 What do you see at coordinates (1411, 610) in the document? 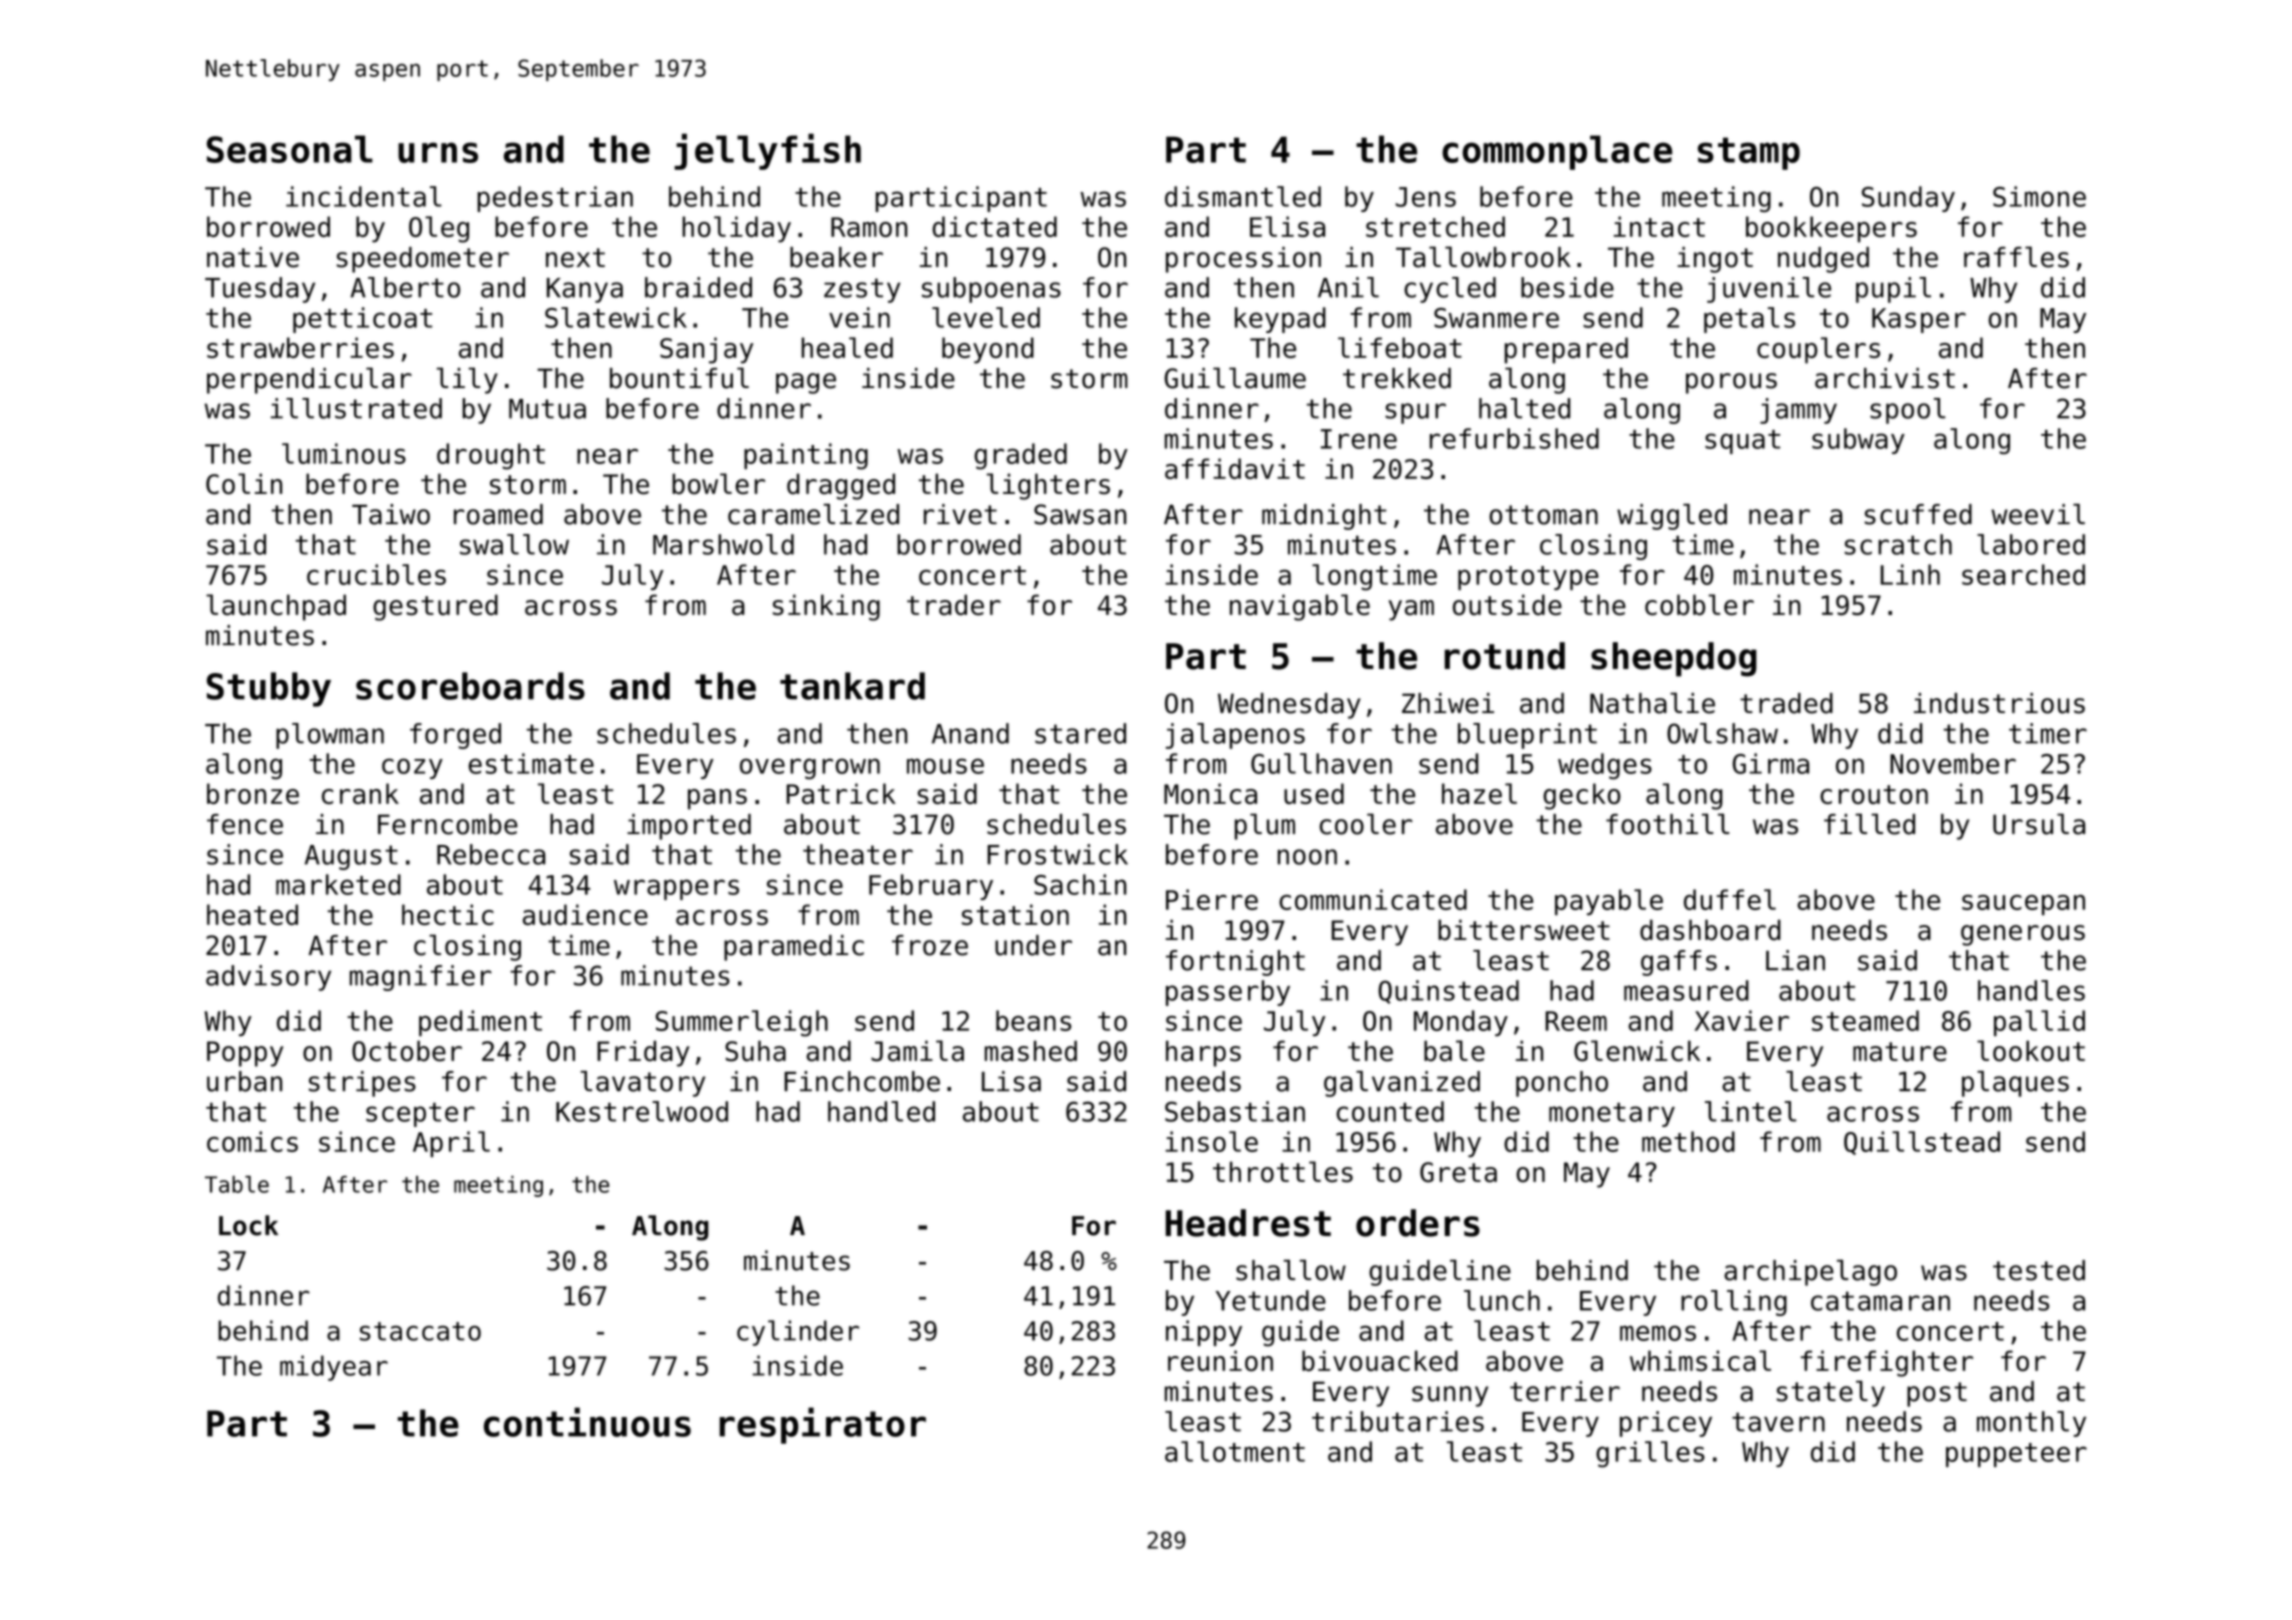
I see `yam` at bounding box center [1411, 610].
